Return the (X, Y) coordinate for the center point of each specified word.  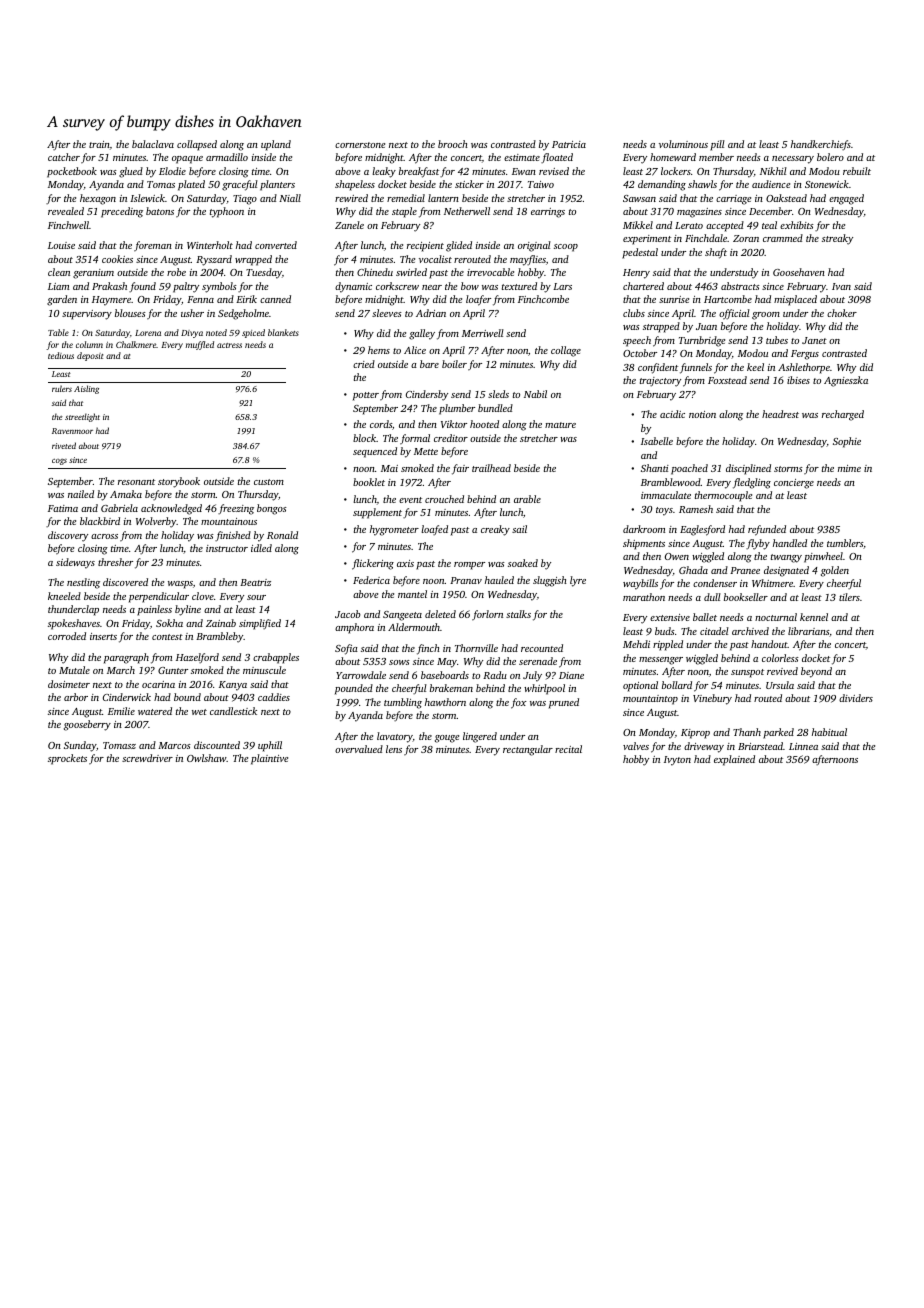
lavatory (395, 737)
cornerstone (360, 145)
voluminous (683, 144)
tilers (849, 597)
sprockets (67, 759)
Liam (58, 286)
